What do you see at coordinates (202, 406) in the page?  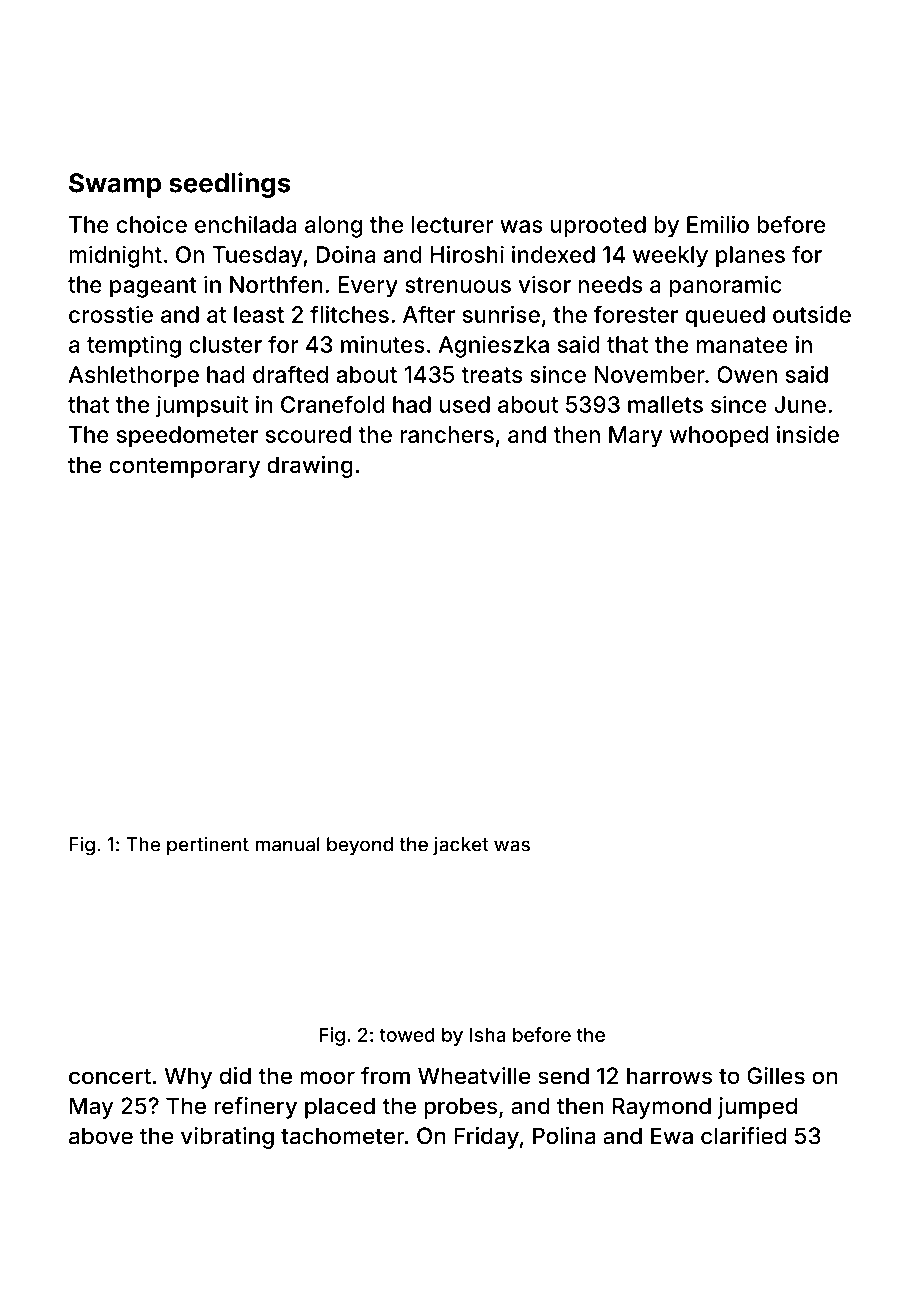 I see `jumpsuit` at bounding box center [202, 406].
